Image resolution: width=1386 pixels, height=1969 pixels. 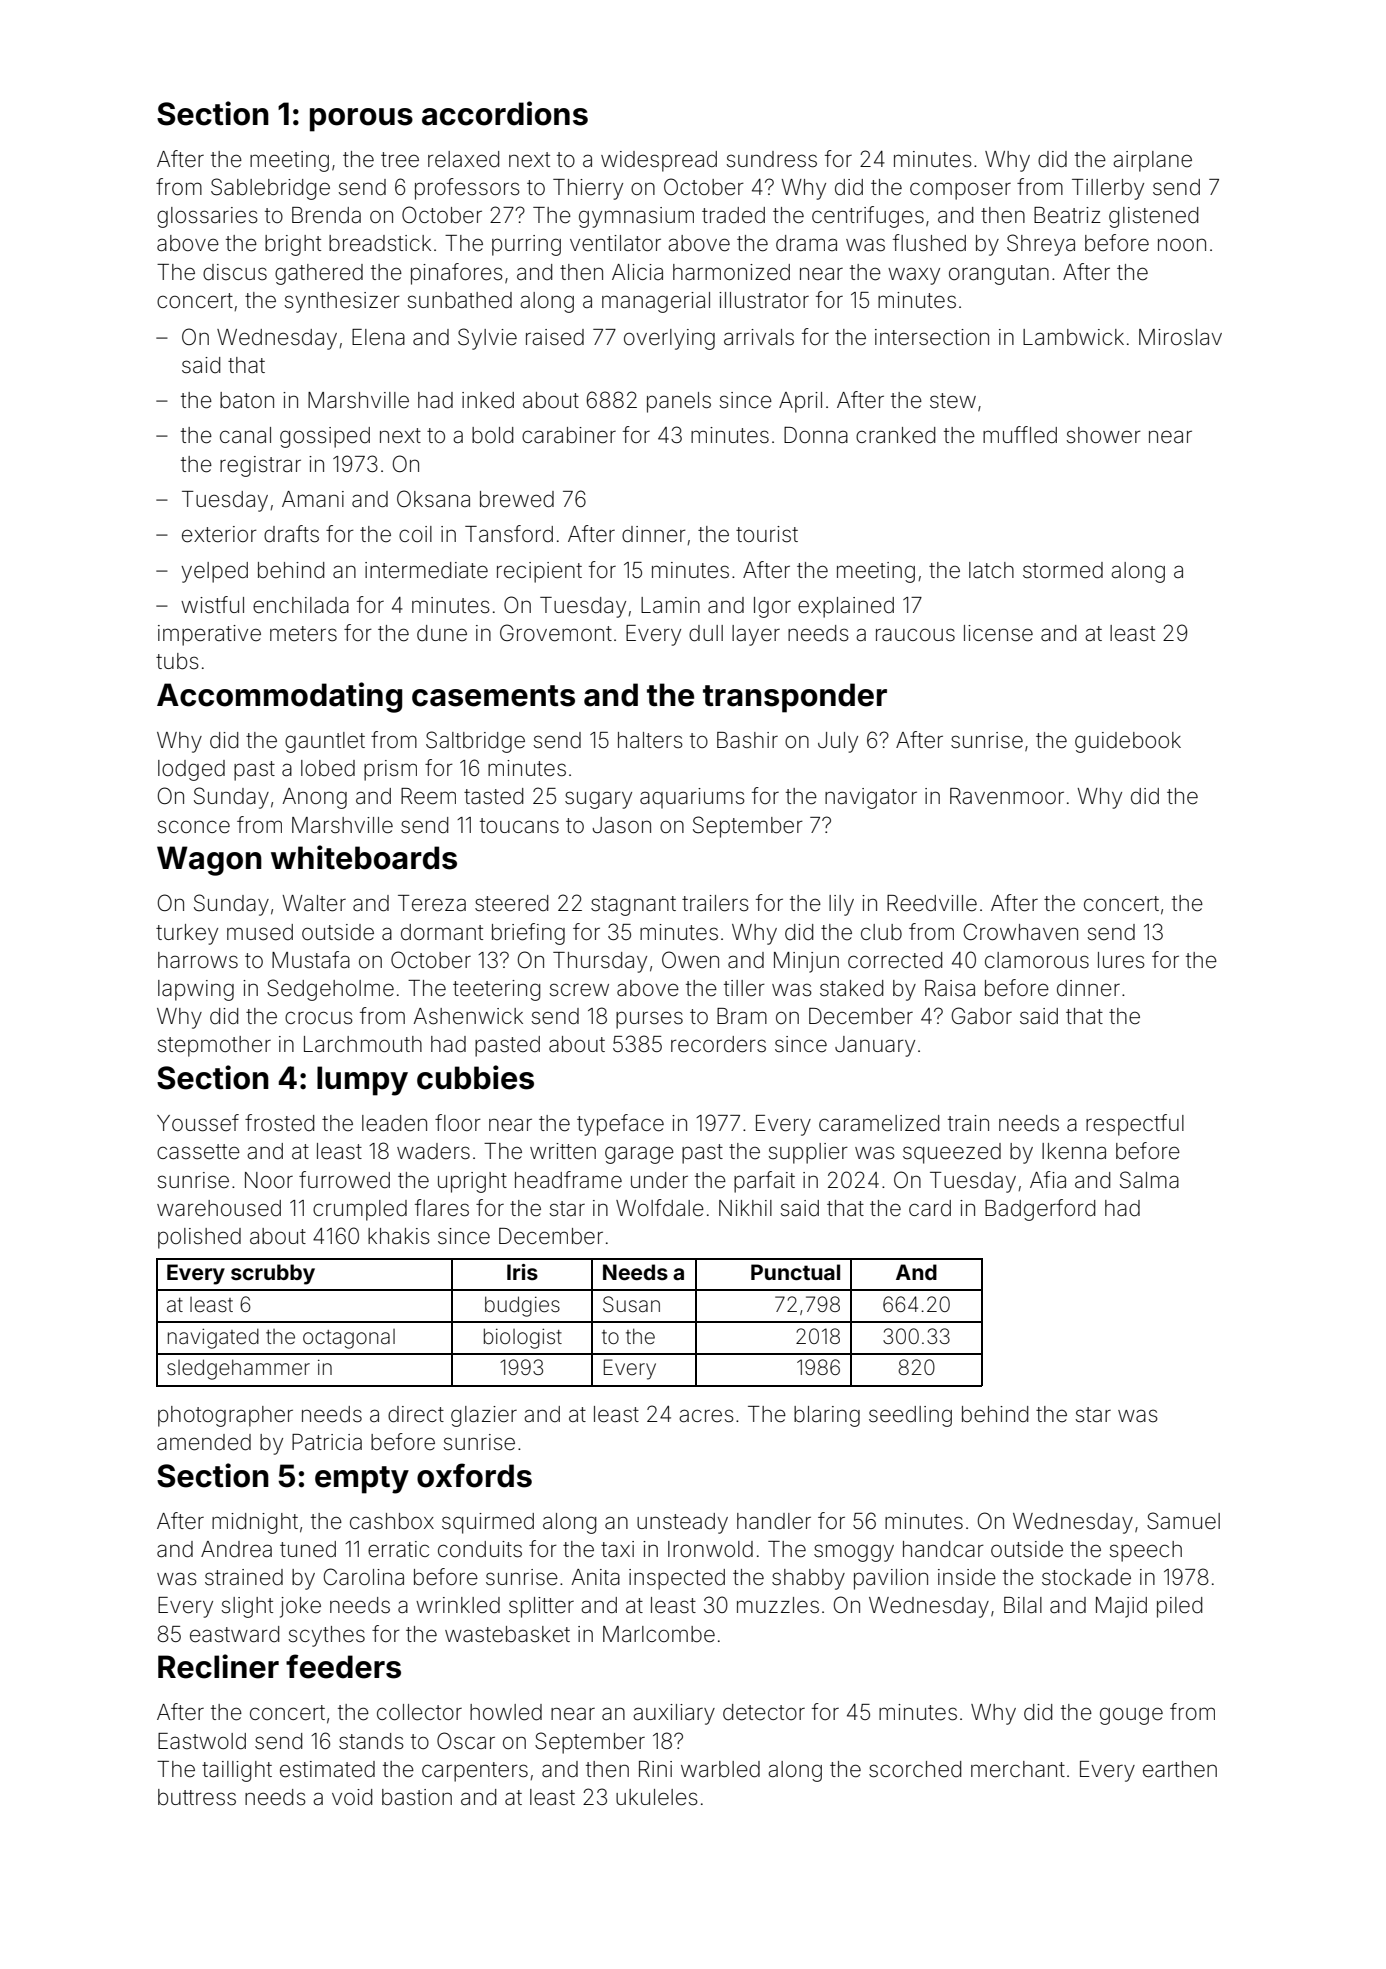 What do you see at coordinates (539, 572) in the page?
I see `recipient` at bounding box center [539, 572].
